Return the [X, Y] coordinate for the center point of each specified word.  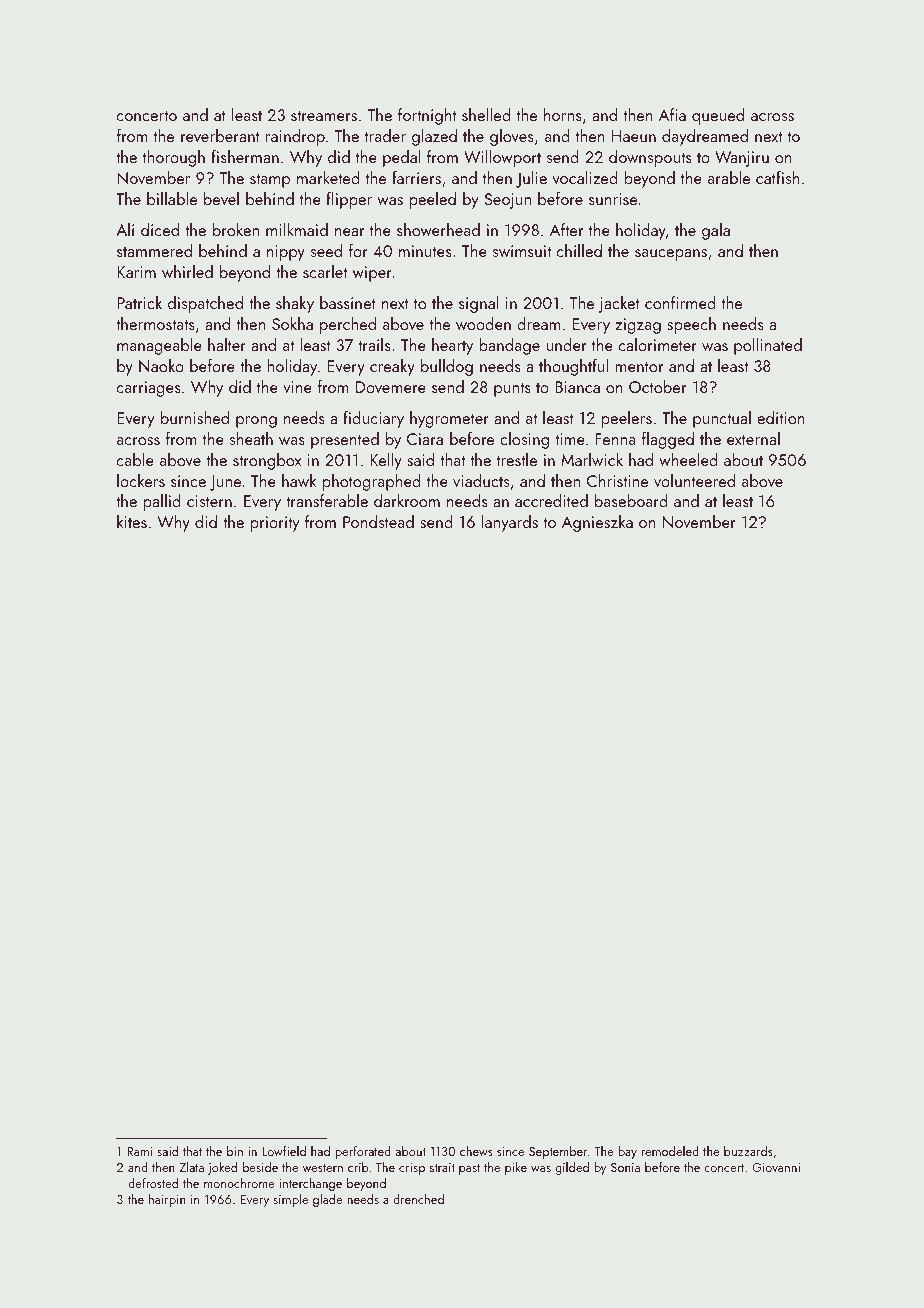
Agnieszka [597, 523]
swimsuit [522, 251]
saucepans [671, 255]
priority [275, 524]
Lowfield [284, 1151]
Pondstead [378, 521]
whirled [187, 271]
